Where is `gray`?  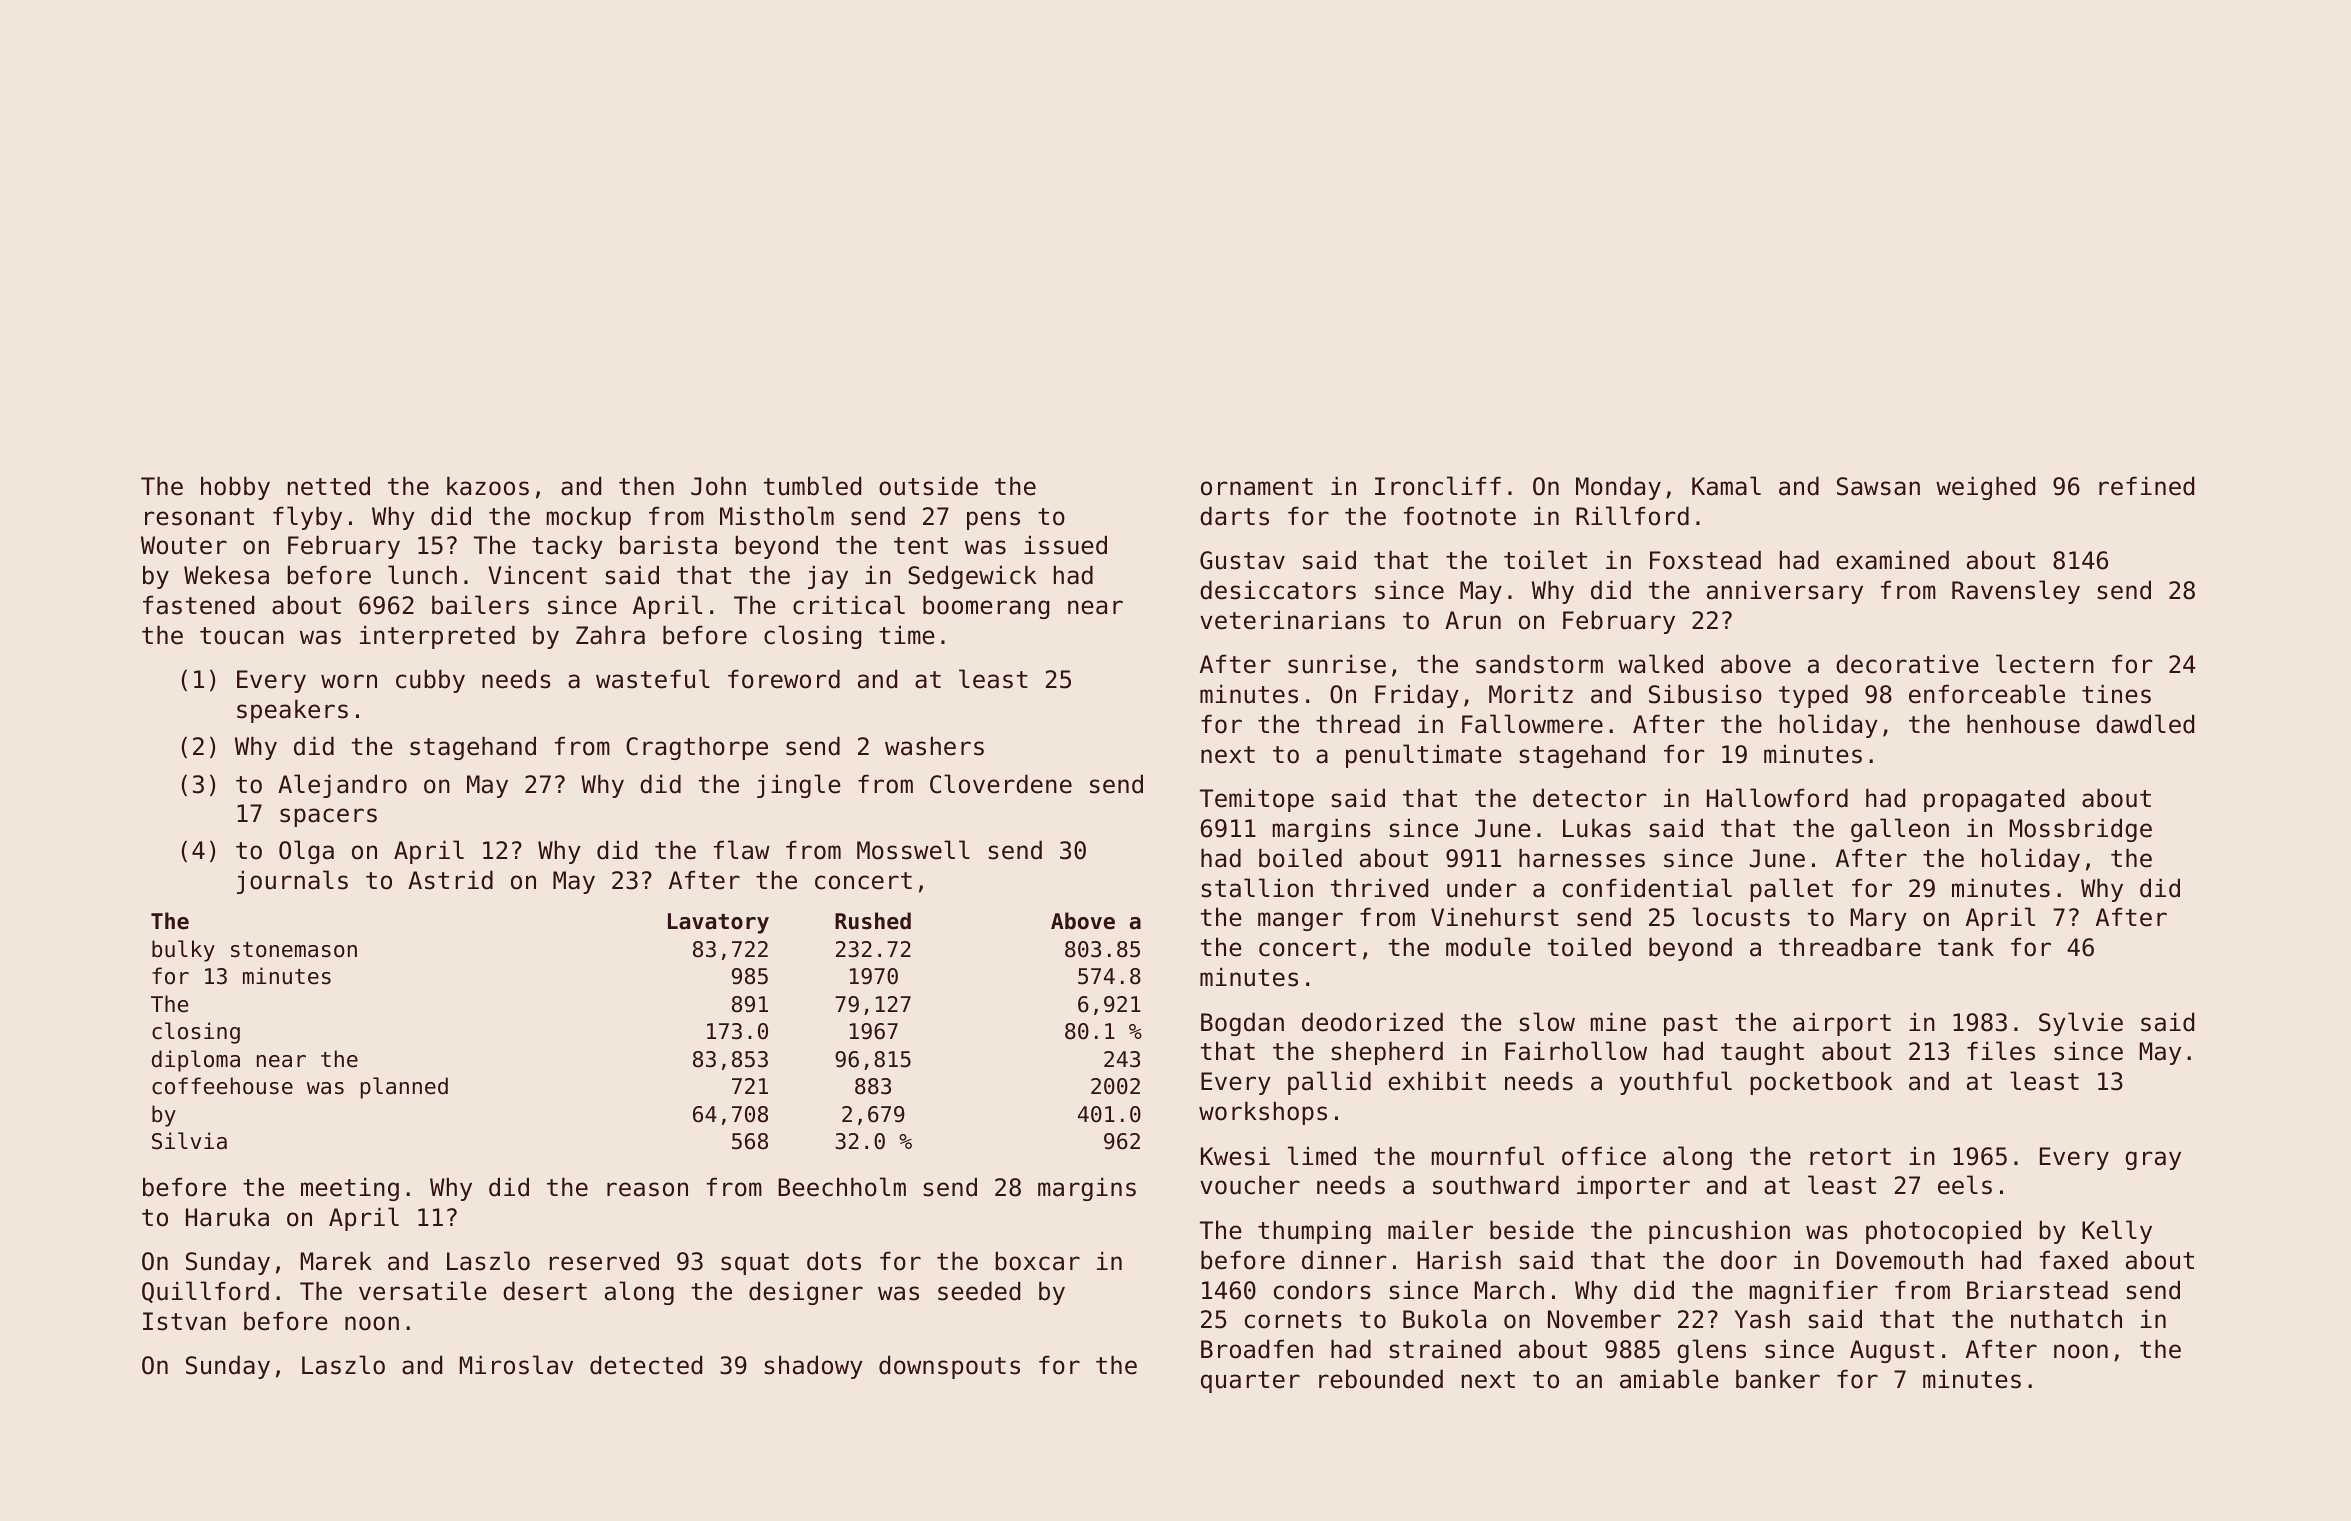 gray is located at coordinates (2153, 1160).
